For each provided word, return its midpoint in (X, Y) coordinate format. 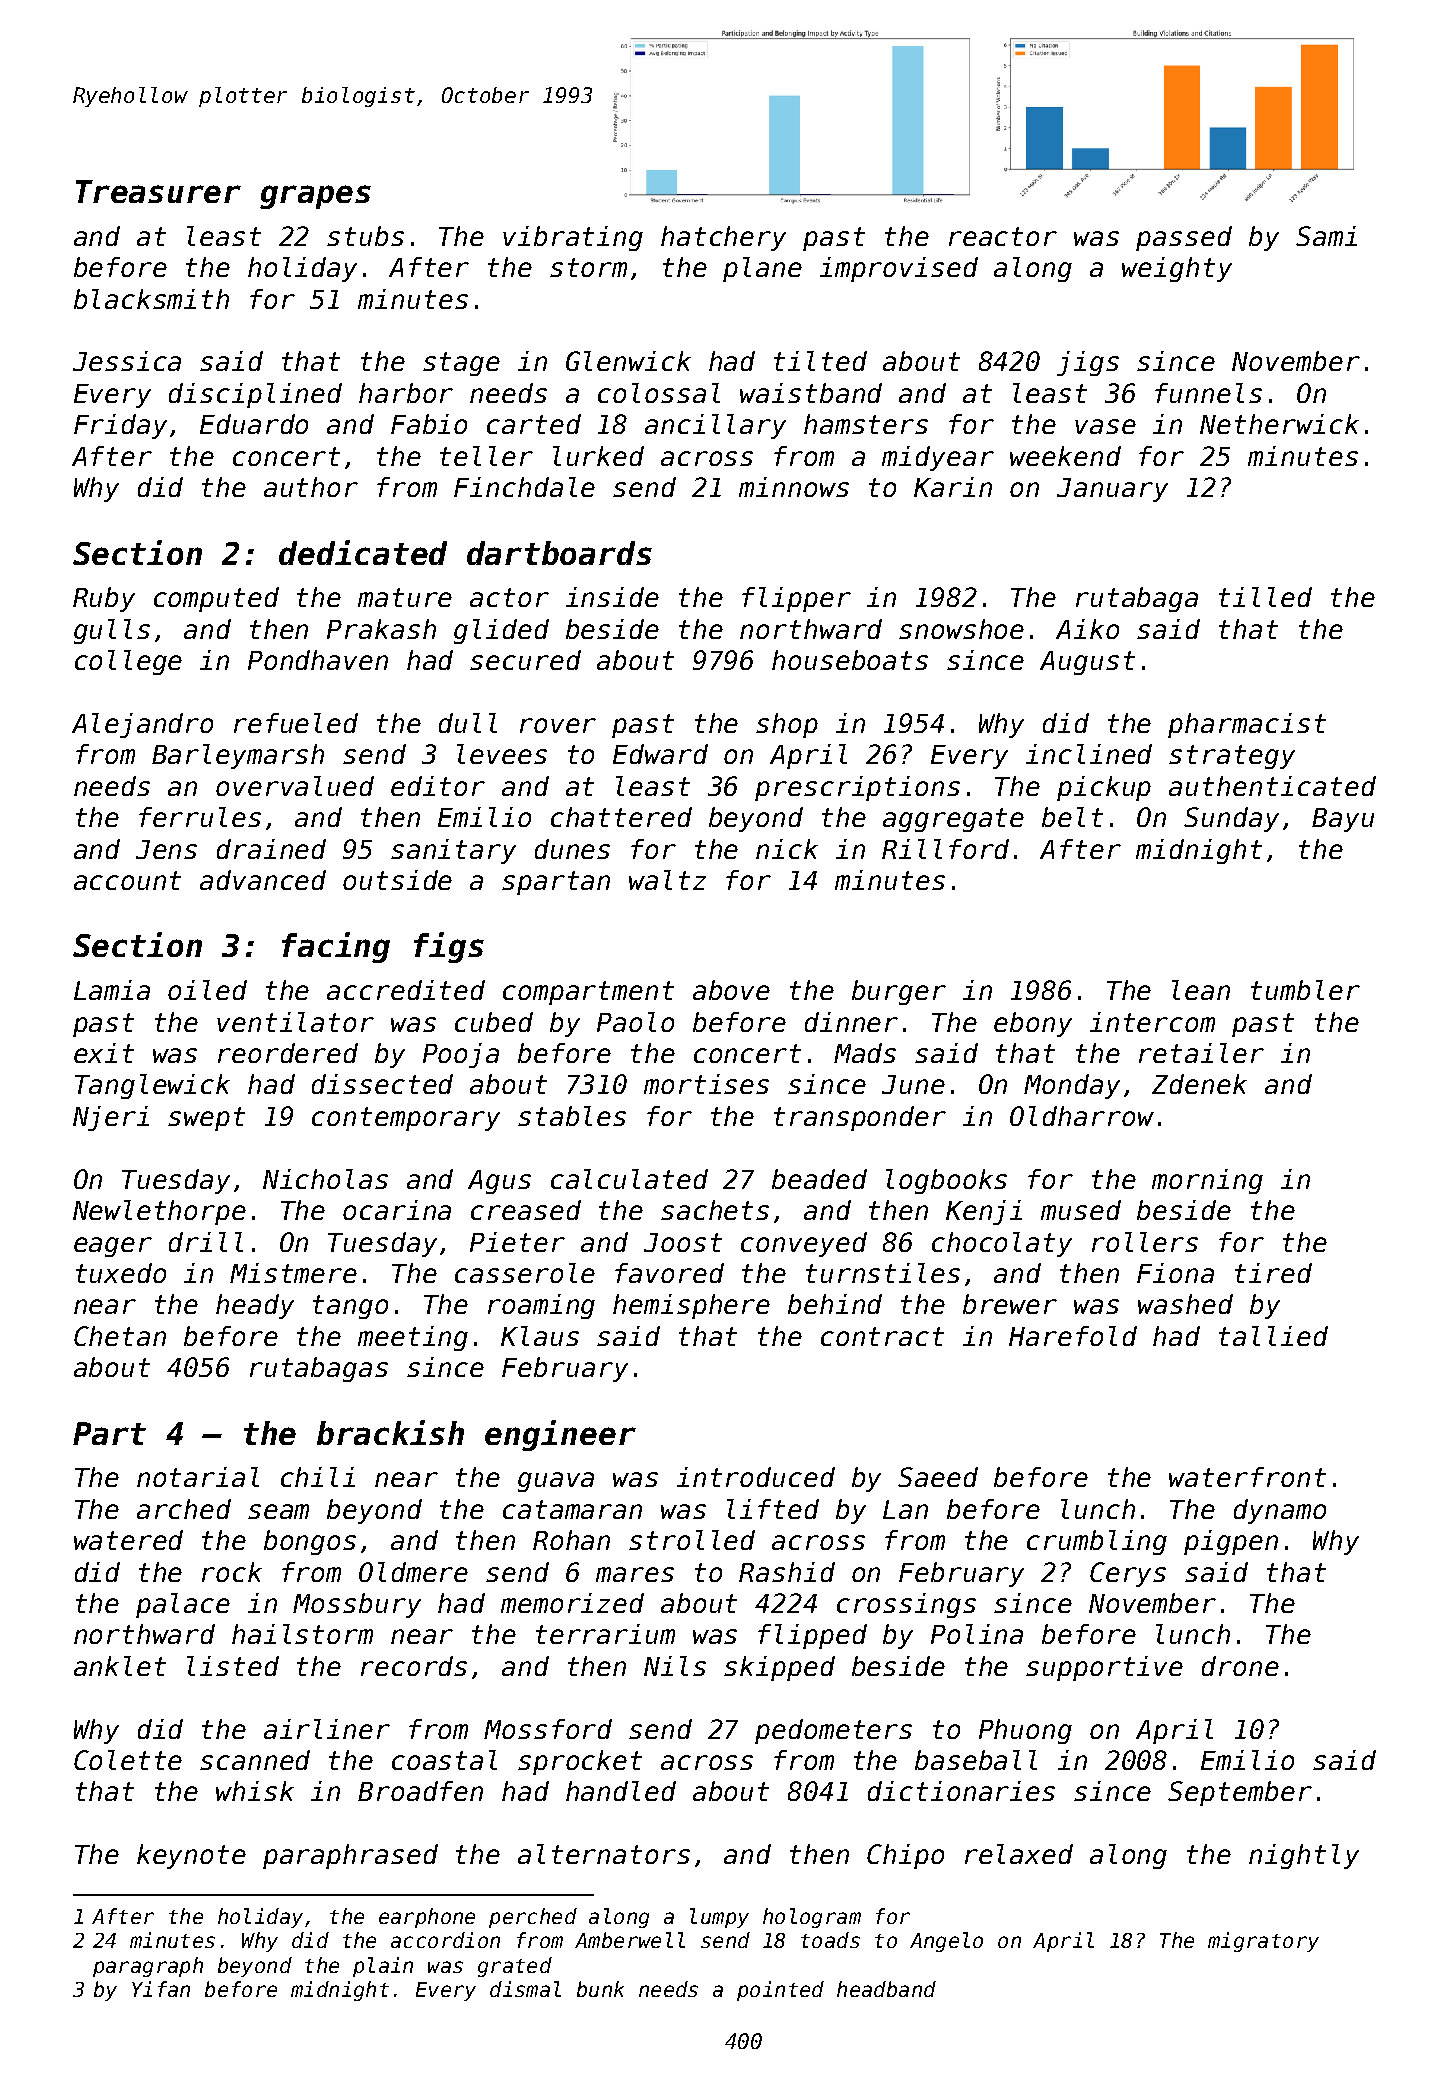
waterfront (1247, 1477)
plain (383, 1967)
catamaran (572, 1509)
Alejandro (142, 725)
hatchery (723, 238)
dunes (572, 849)
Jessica (127, 361)
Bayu (1343, 820)
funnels (1208, 393)
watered (128, 1540)
